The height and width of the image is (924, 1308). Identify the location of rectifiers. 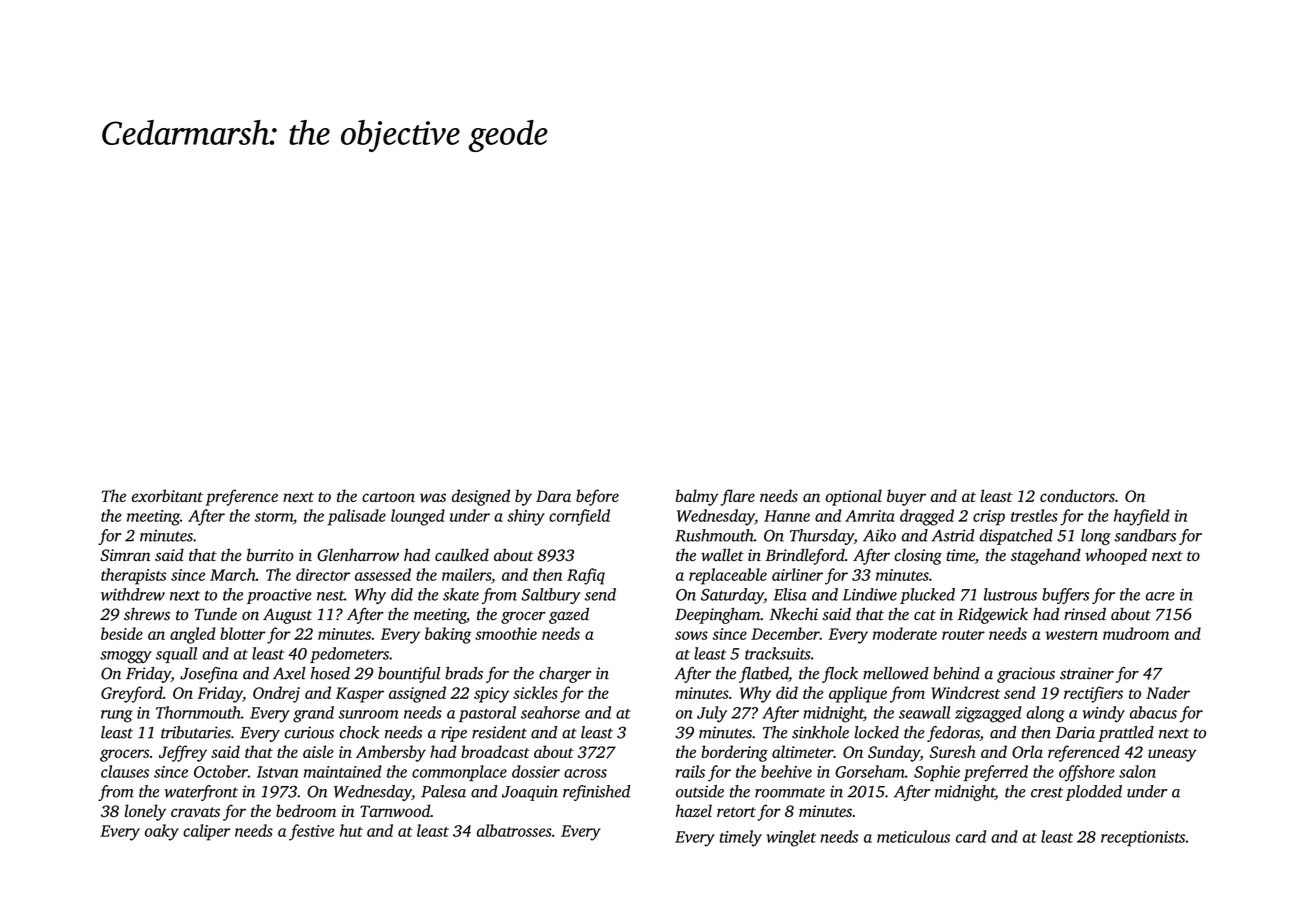
(1093, 694).
